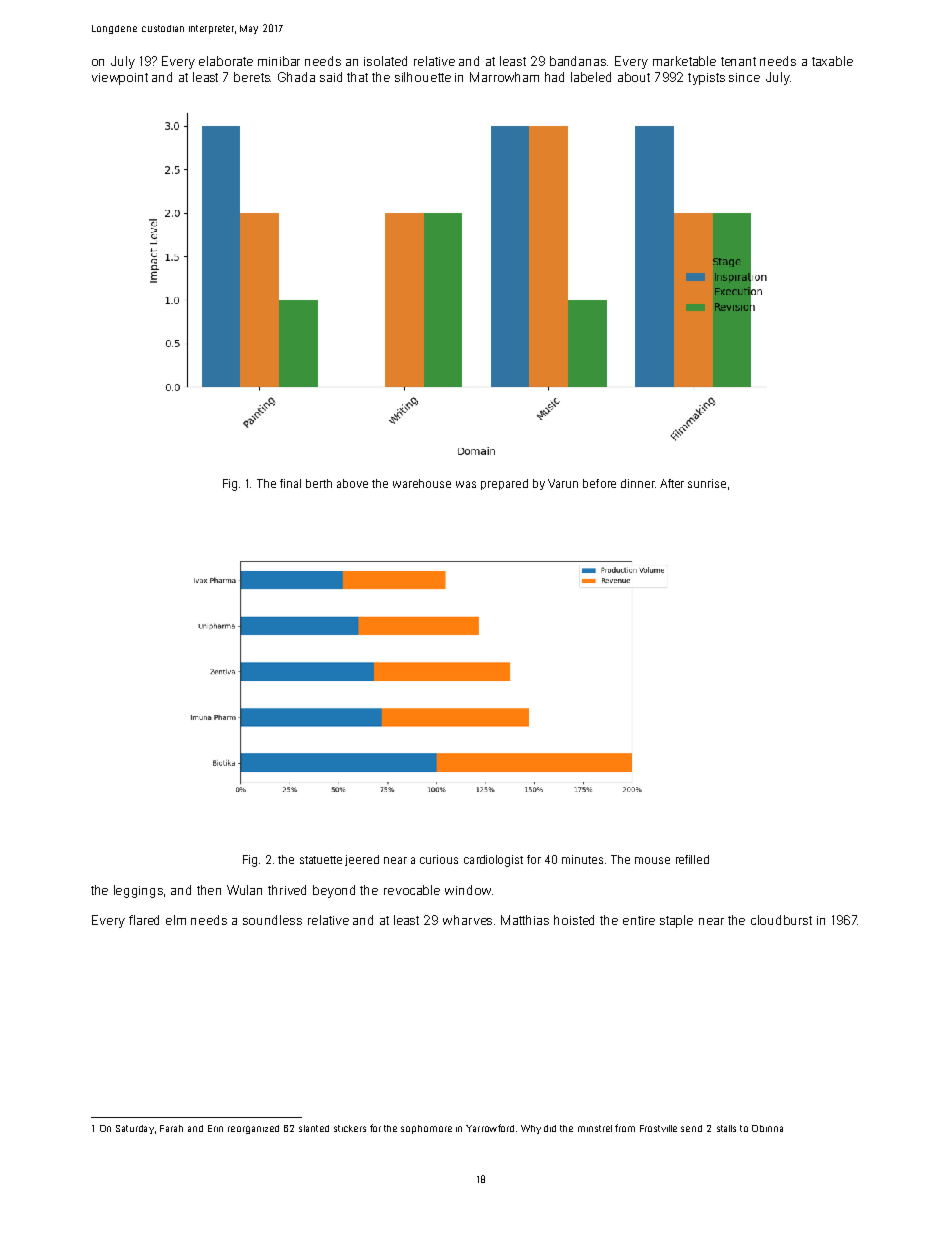 The height and width of the image is (1233, 952). I want to click on Why, so click(531, 1129).
